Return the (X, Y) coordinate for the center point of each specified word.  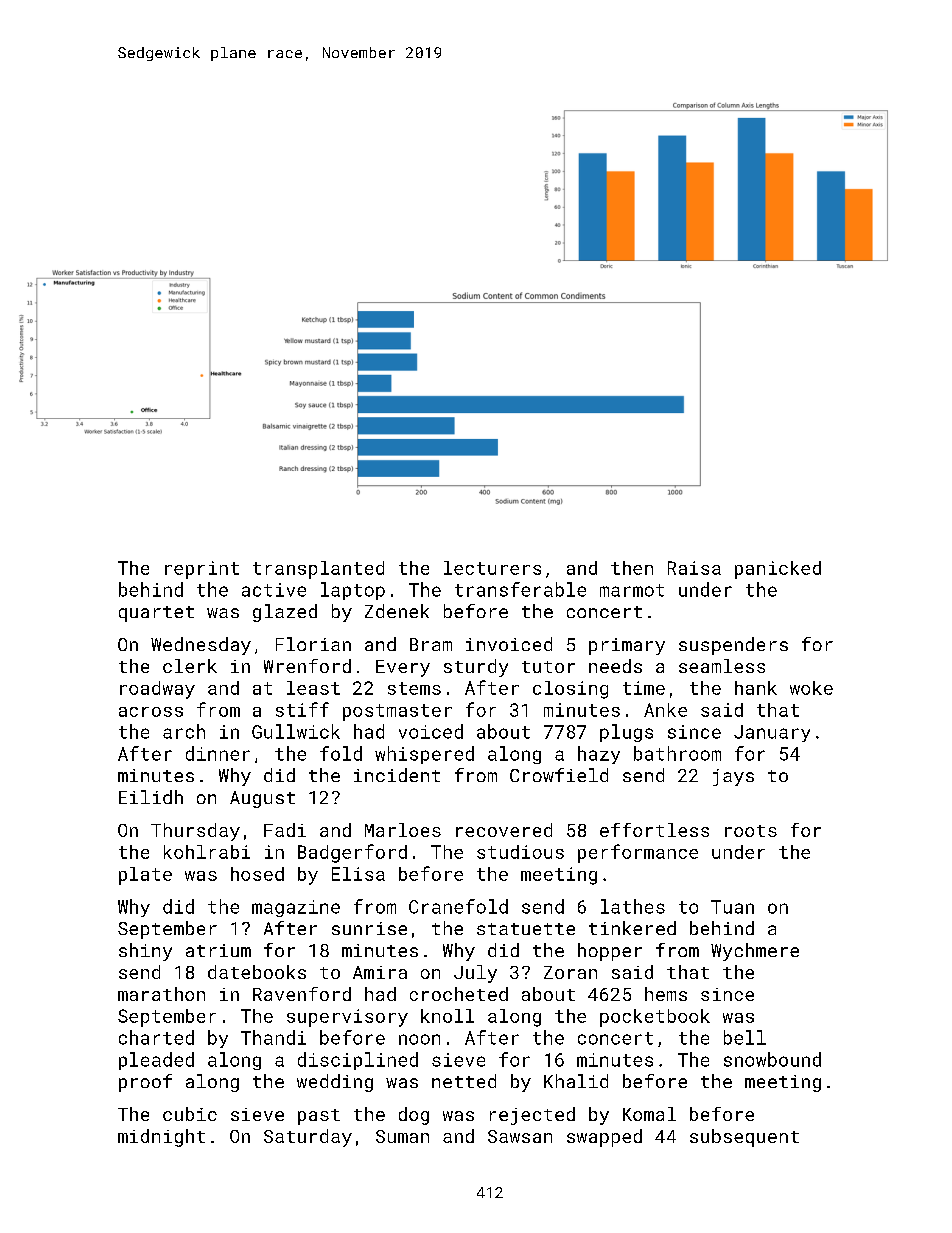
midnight (161, 1138)
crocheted (459, 994)
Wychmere (755, 952)
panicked (778, 570)
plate (145, 876)
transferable (520, 589)
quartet (156, 614)
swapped (604, 1138)
